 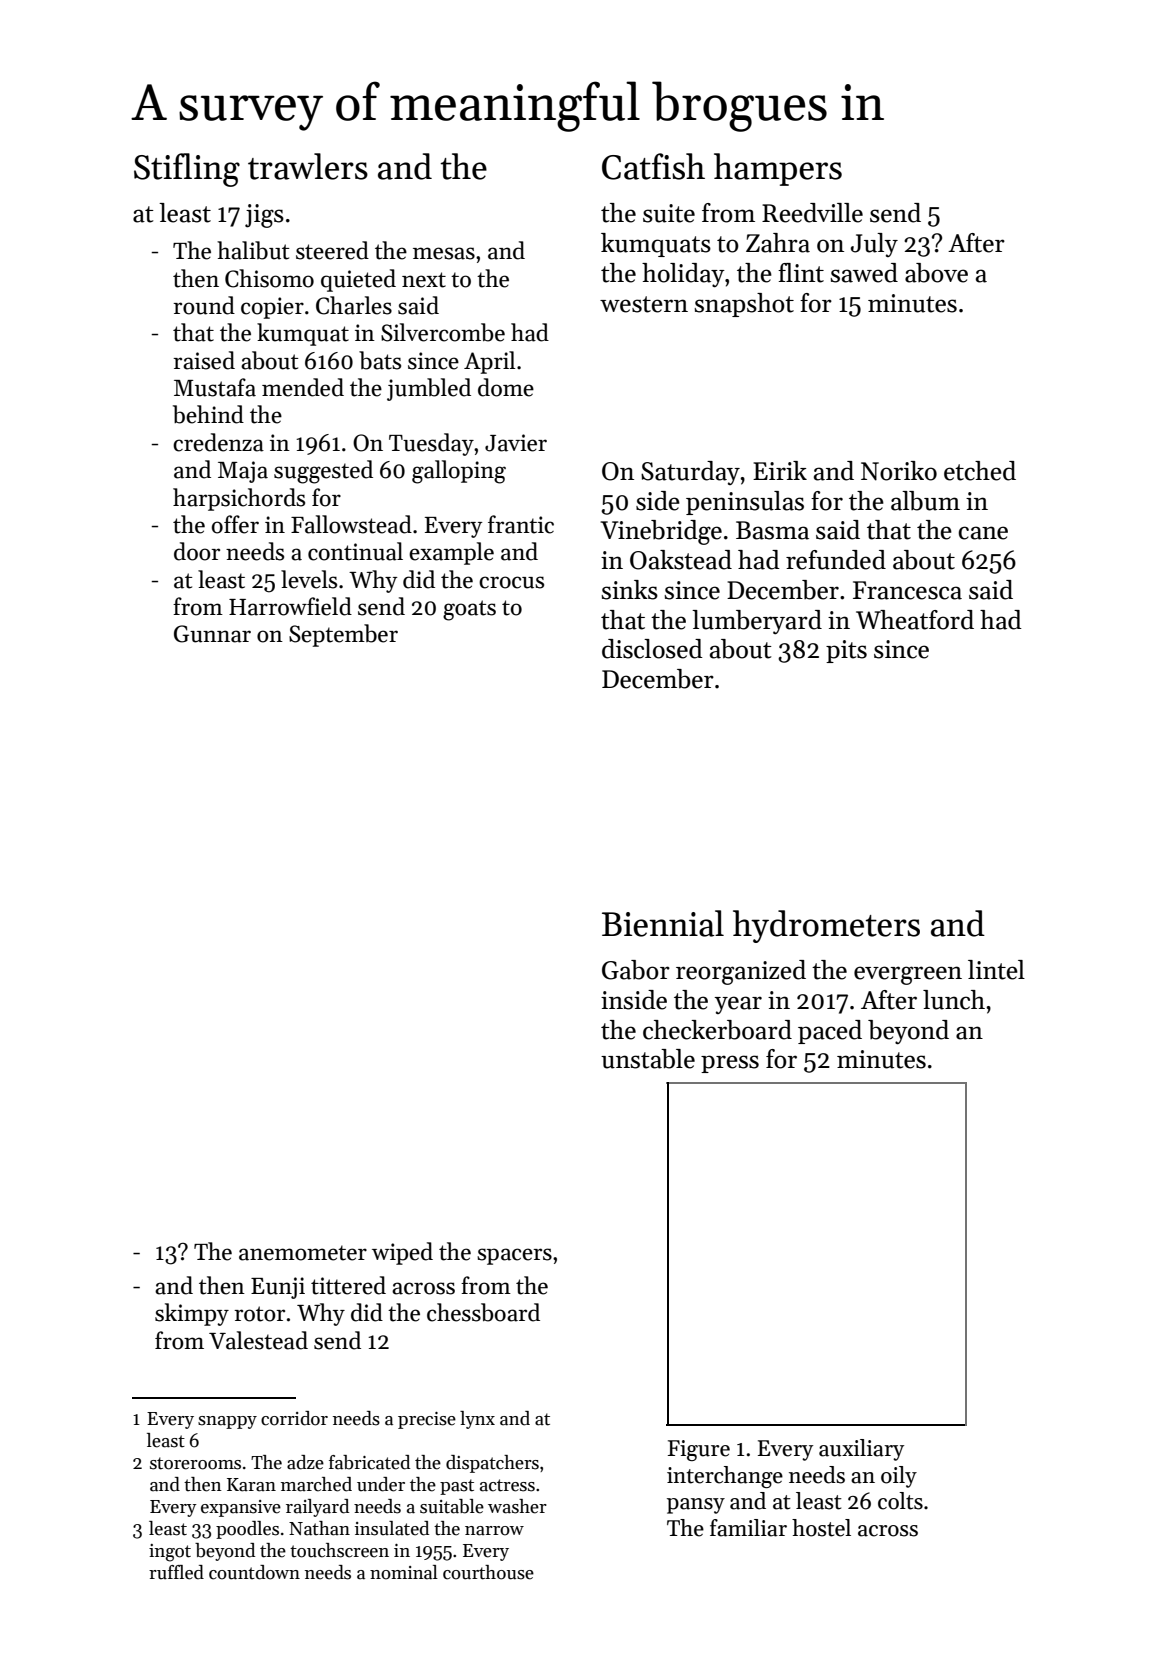 What do you see at coordinates (954, 1000) in the document?
I see `lunch` at bounding box center [954, 1000].
